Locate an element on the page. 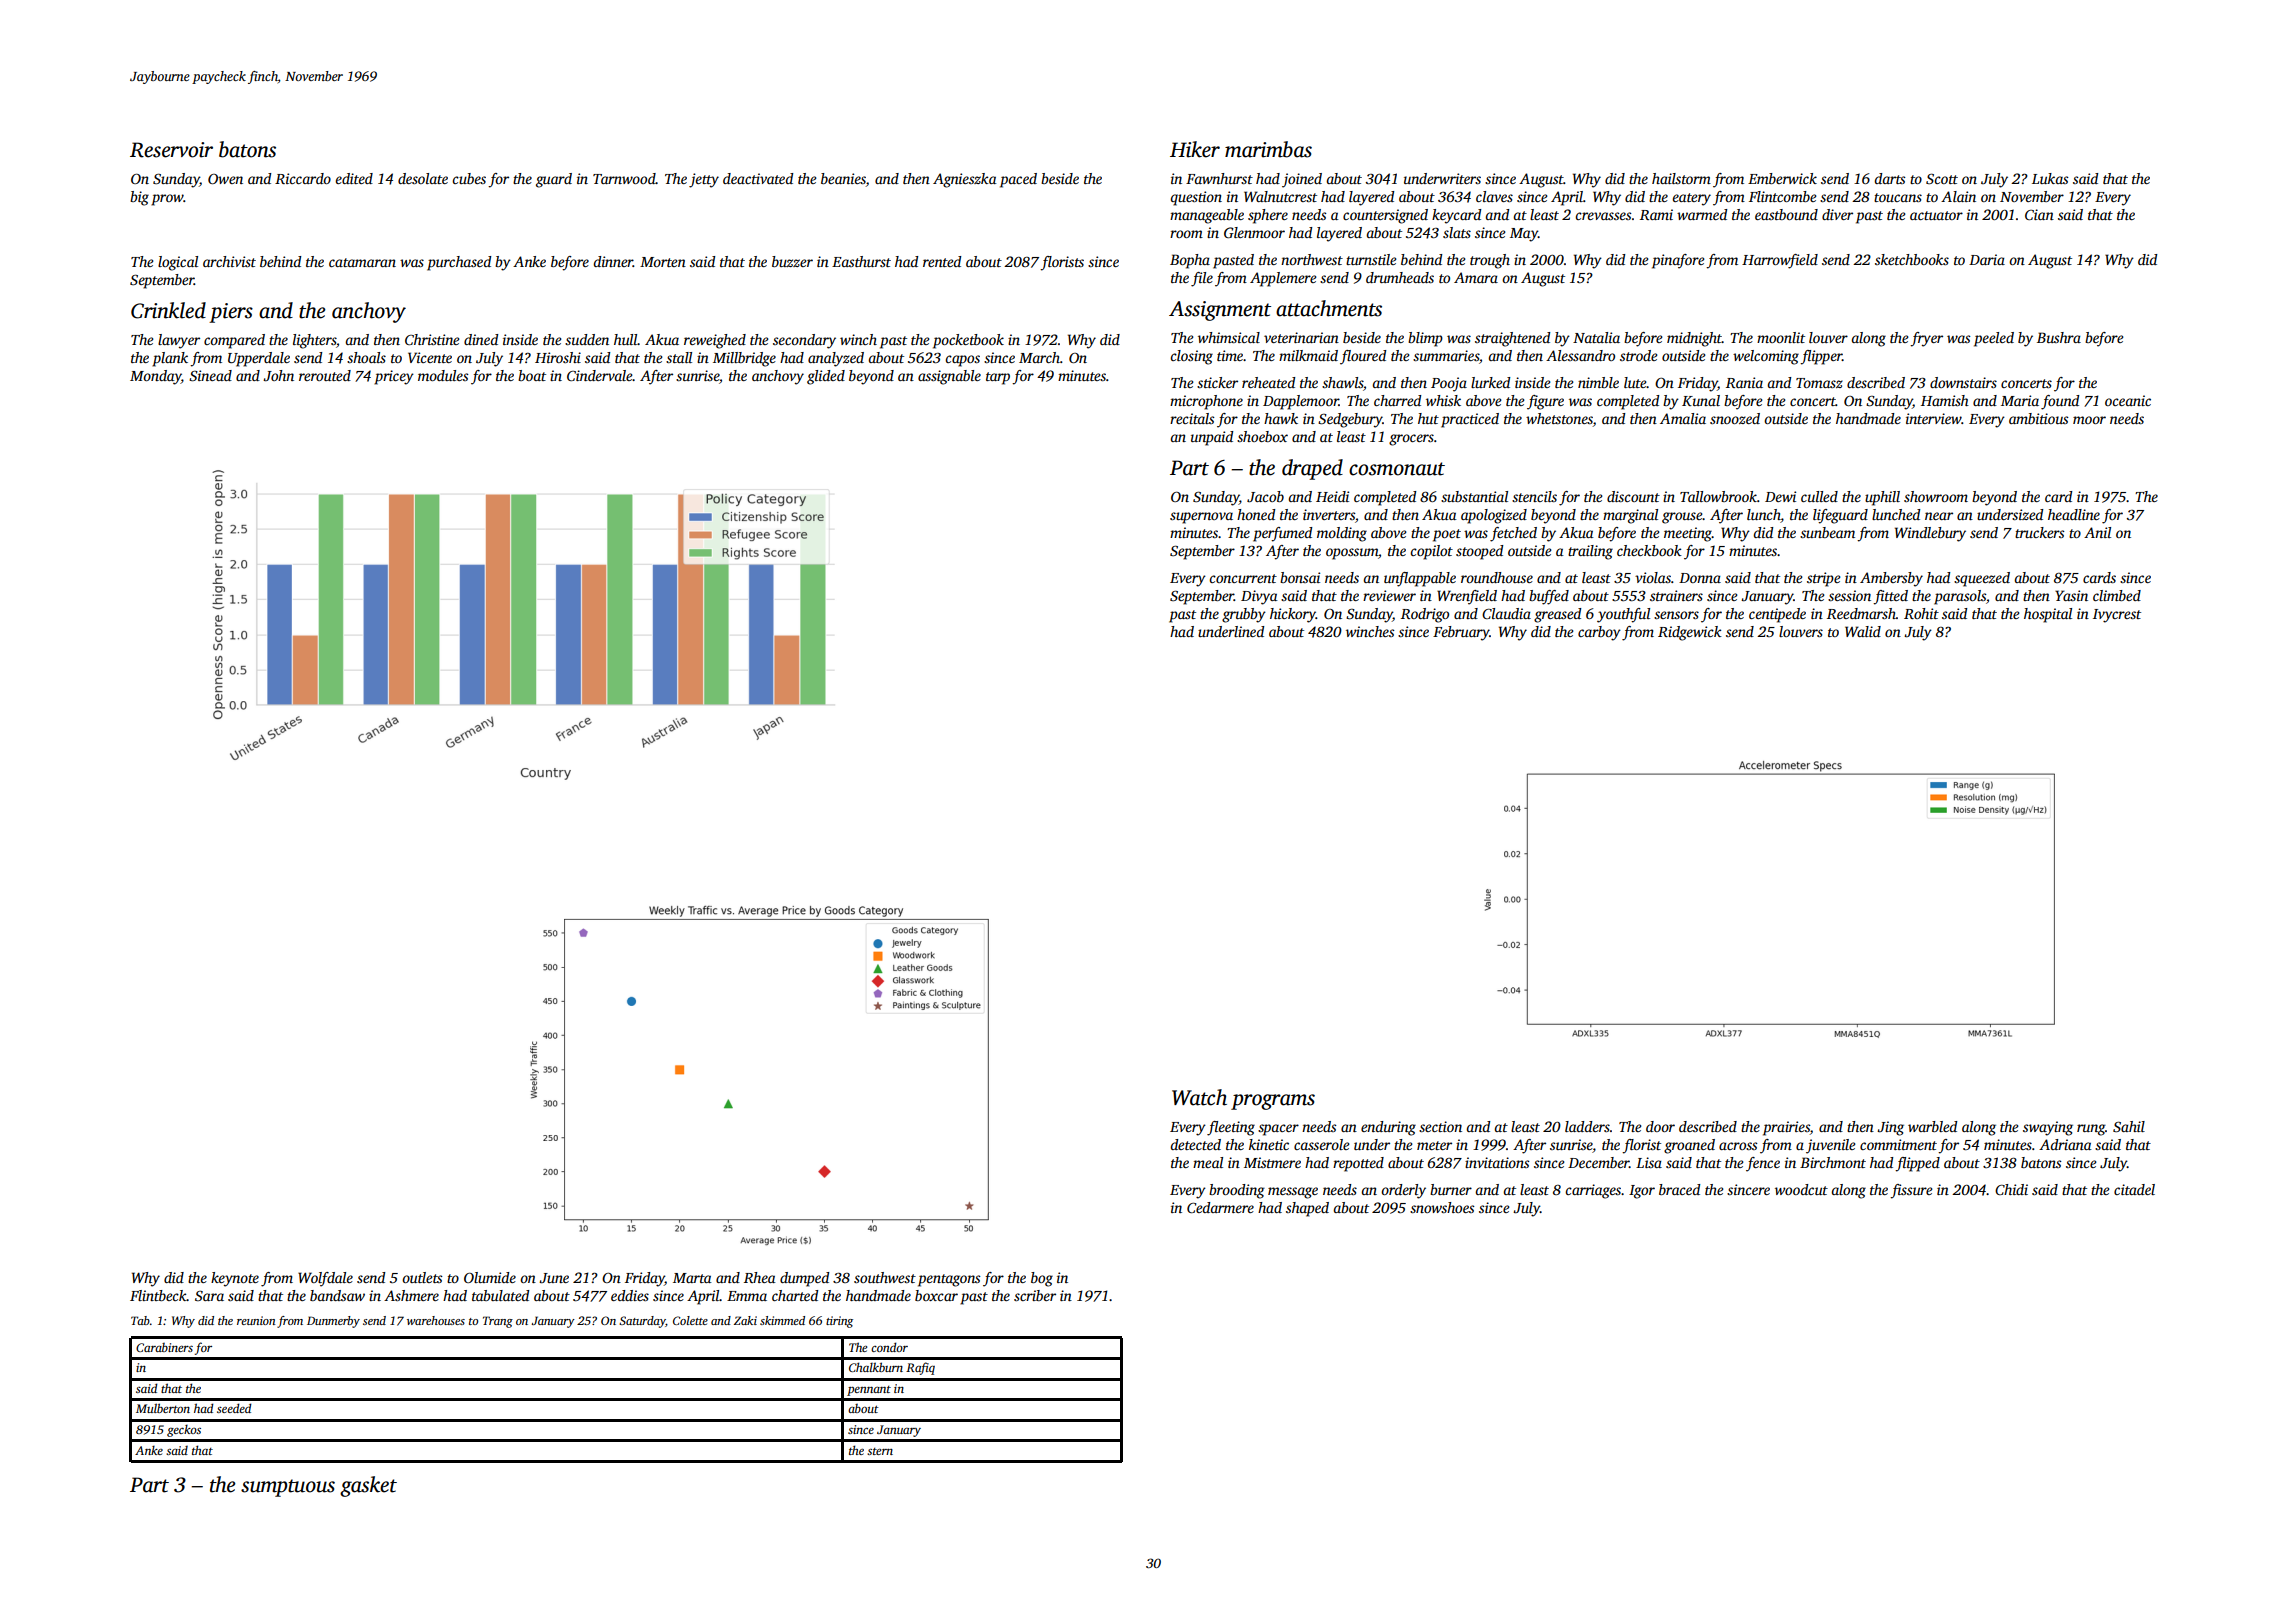  citadel is located at coordinates (2134, 1189).
